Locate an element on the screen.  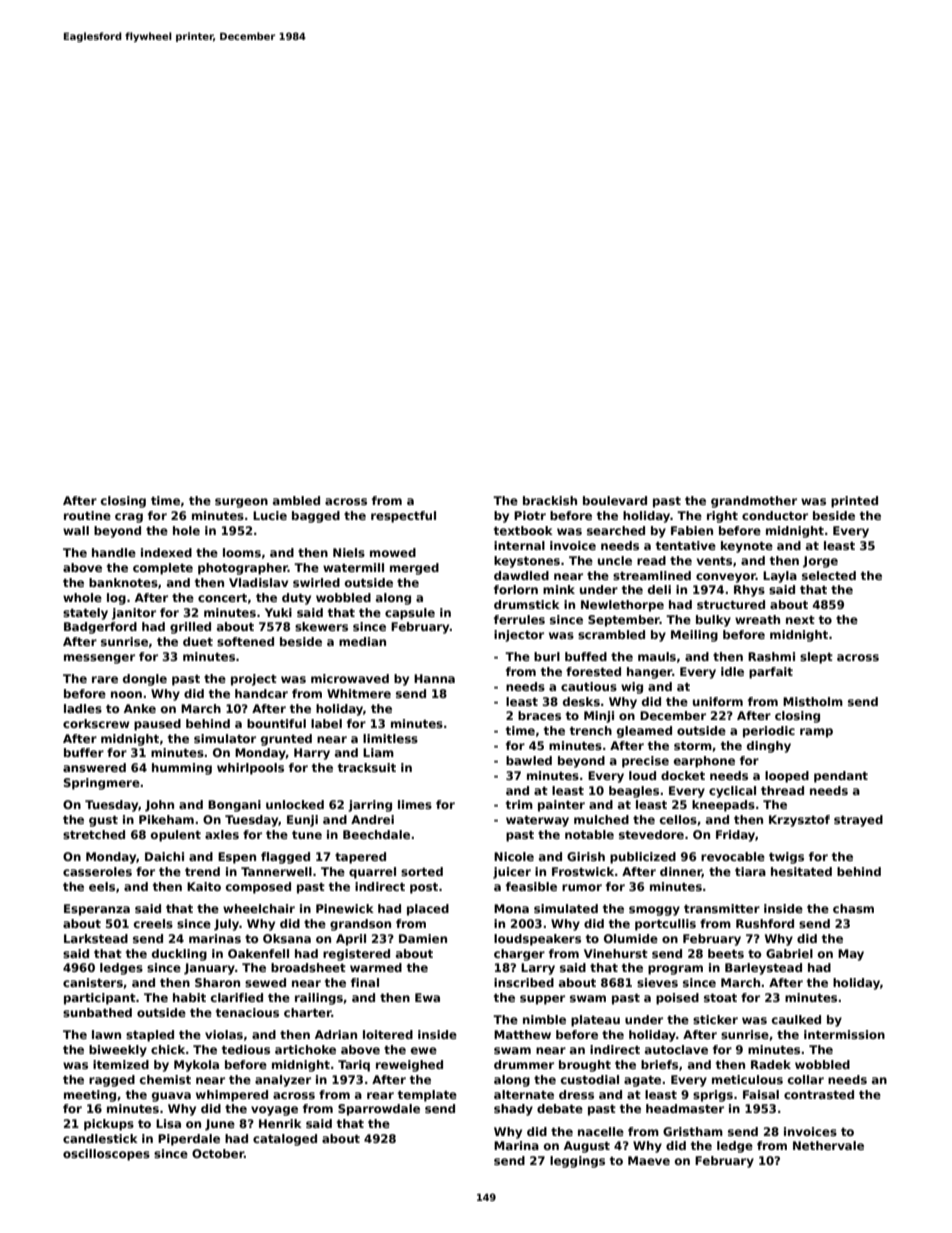
mauls is located at coordinates (657, 656).
